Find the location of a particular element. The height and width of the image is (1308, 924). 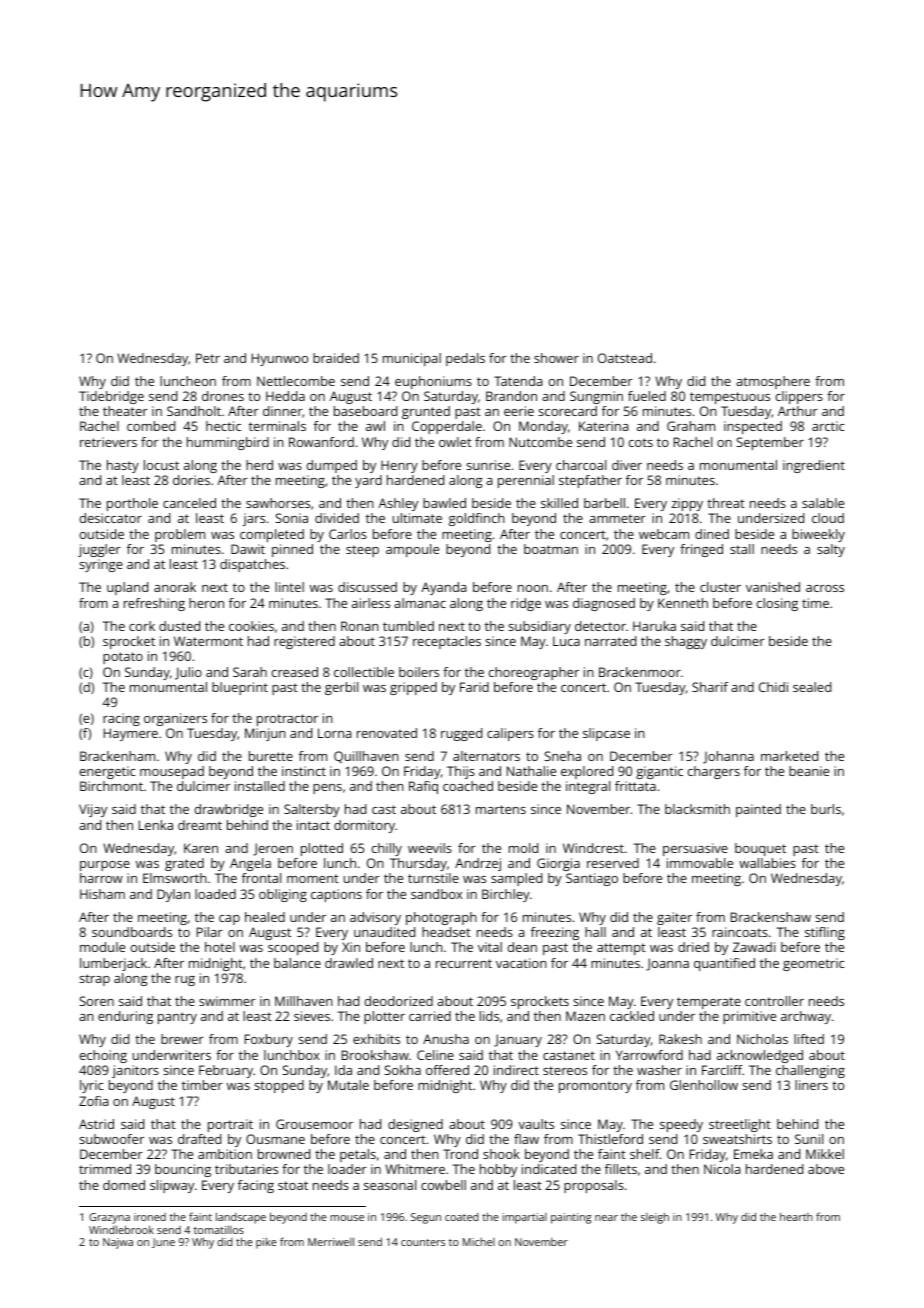

vaults is located at coordinates (536, 1124).
